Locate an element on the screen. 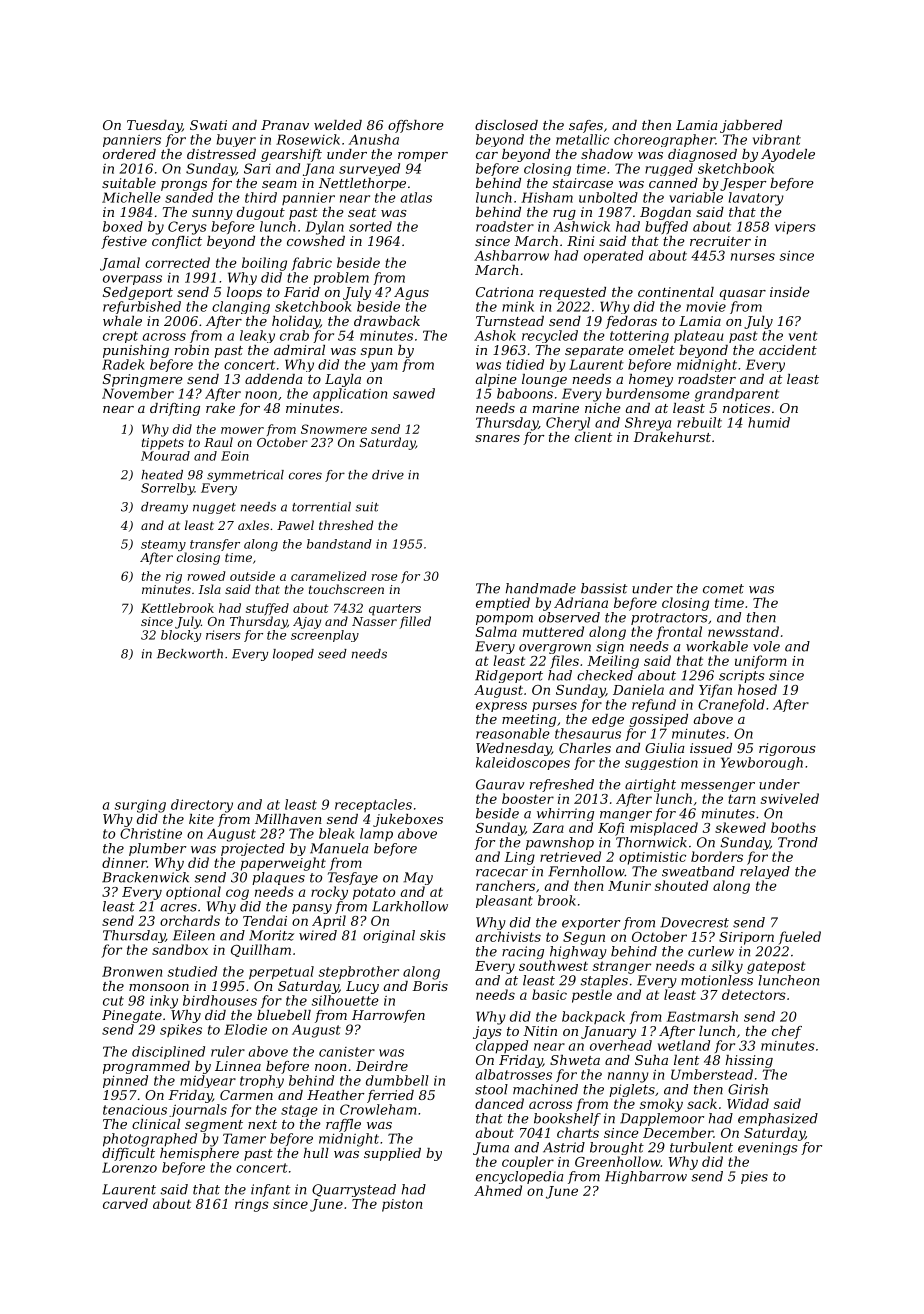  choreographer is located at coordinates (664, 140).
